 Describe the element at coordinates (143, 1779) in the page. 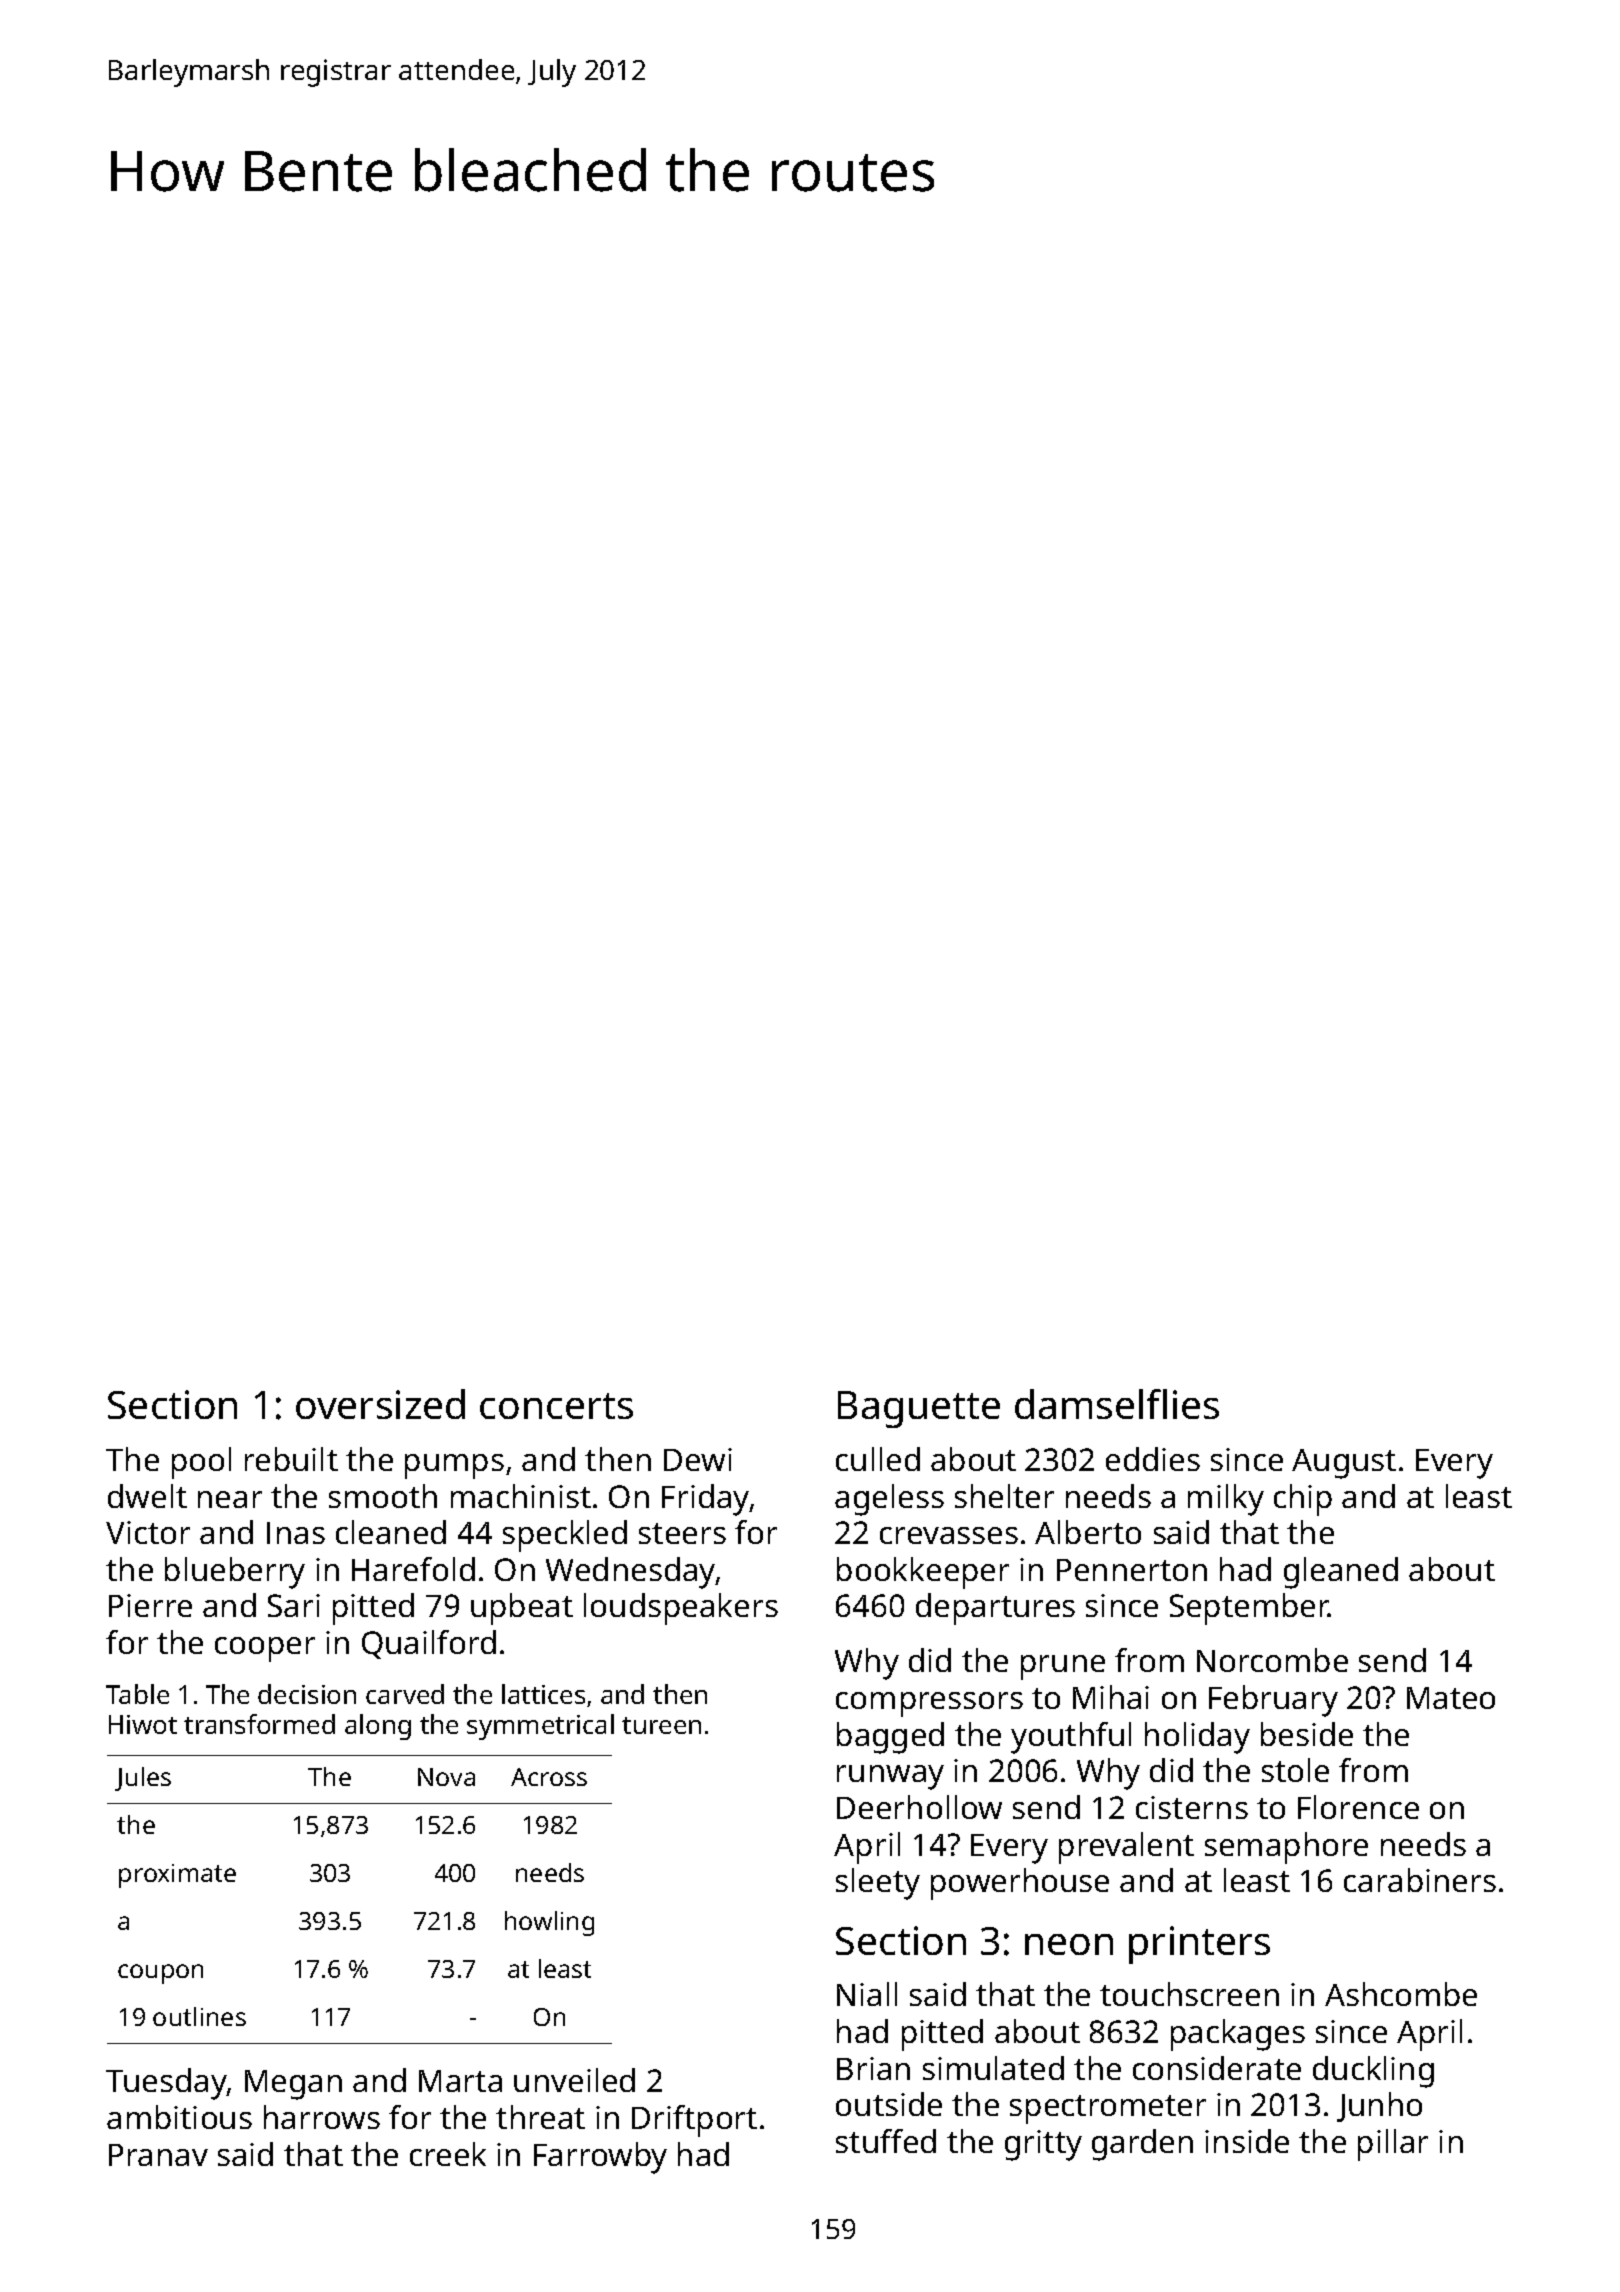

I see `Jules` at that location.
